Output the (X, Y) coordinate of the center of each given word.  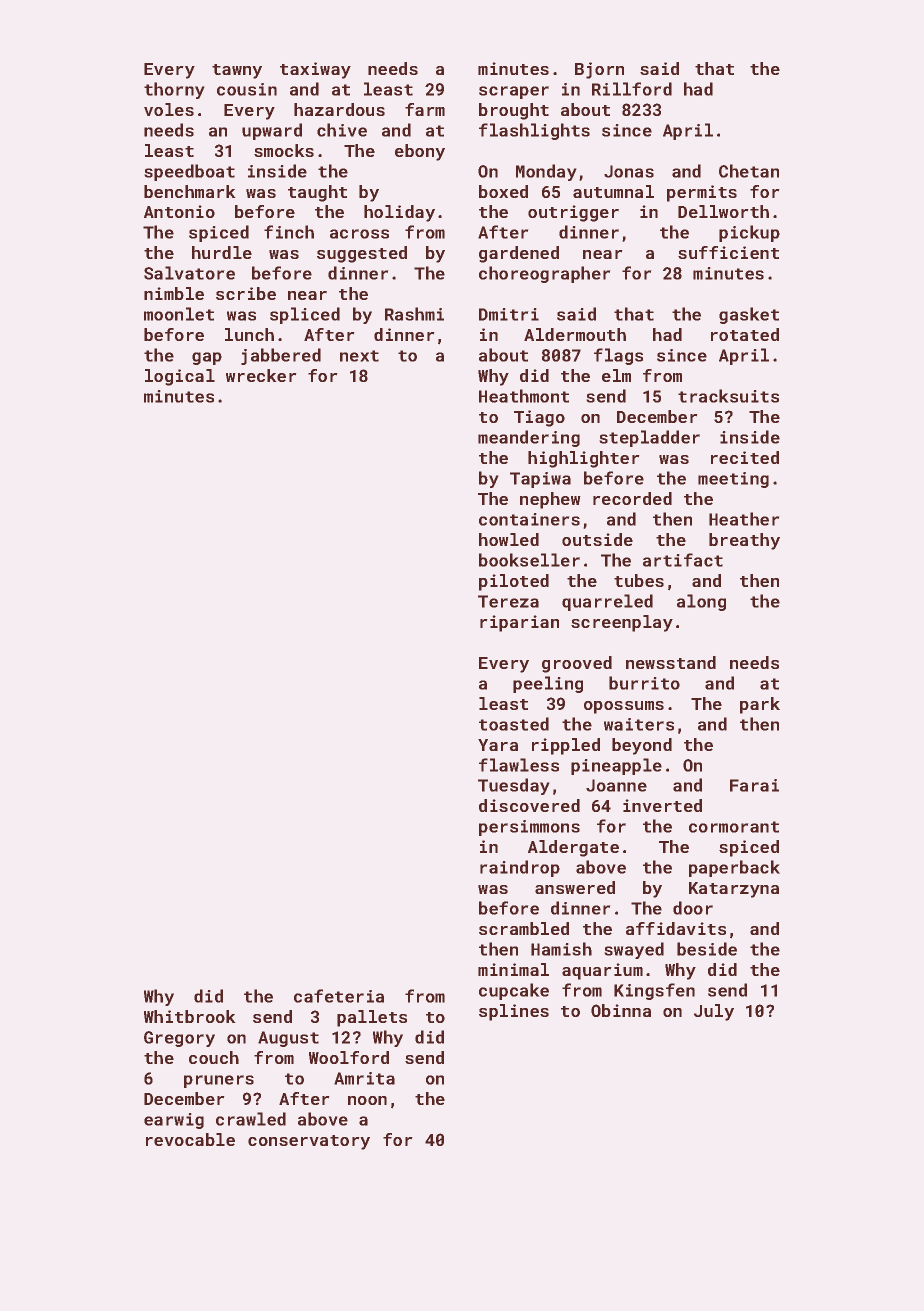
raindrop (520, 868)
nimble (174, 293)
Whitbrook (189, 1016)
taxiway (315, 70)
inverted (662, 805)
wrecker (261, 375)
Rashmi (414, 314)
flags (618, 356)
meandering (529, 438)
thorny (174, 90)
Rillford (632, 89)
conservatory (309, 1142)
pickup (749, 233)
